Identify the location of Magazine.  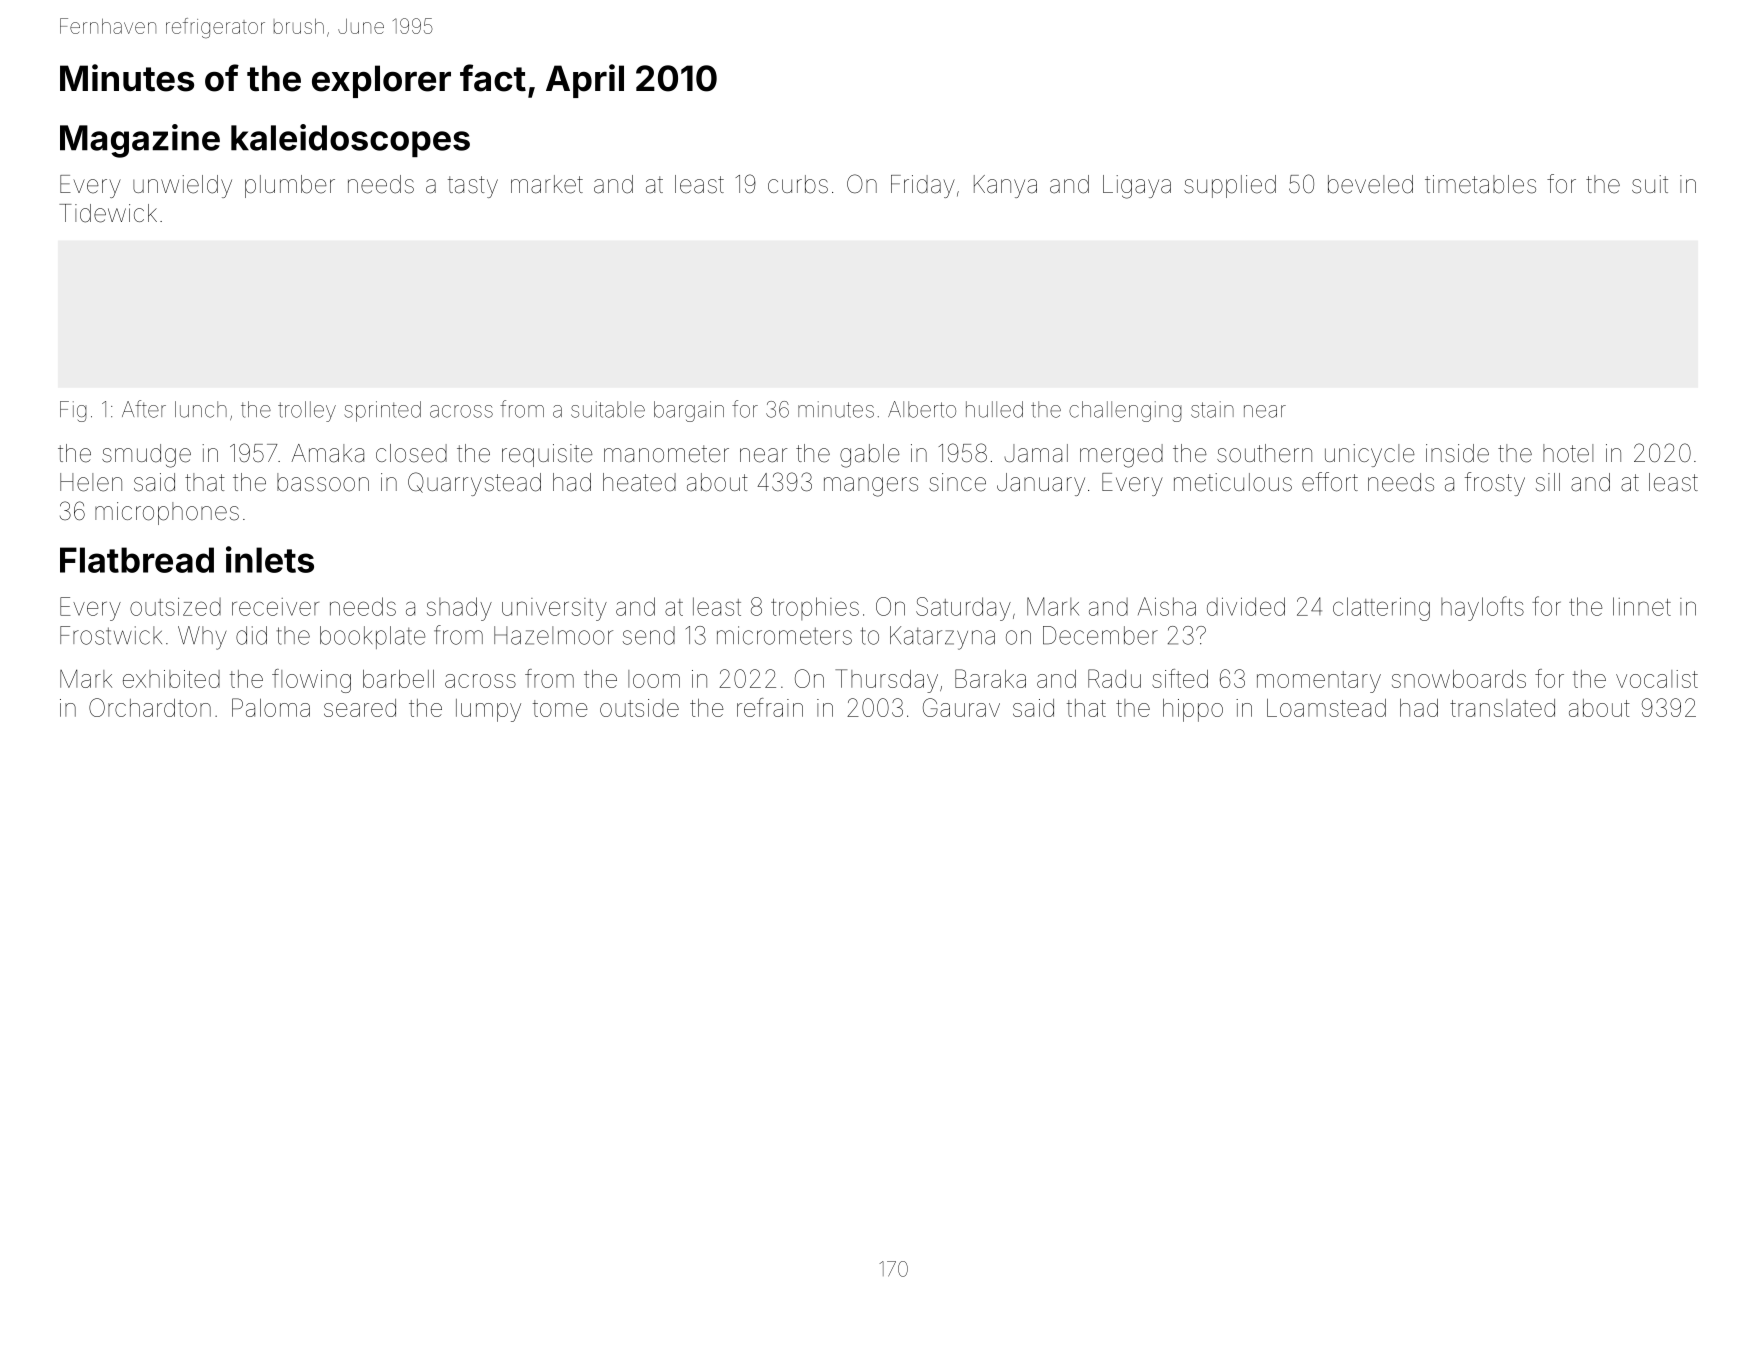
(140, 141).
